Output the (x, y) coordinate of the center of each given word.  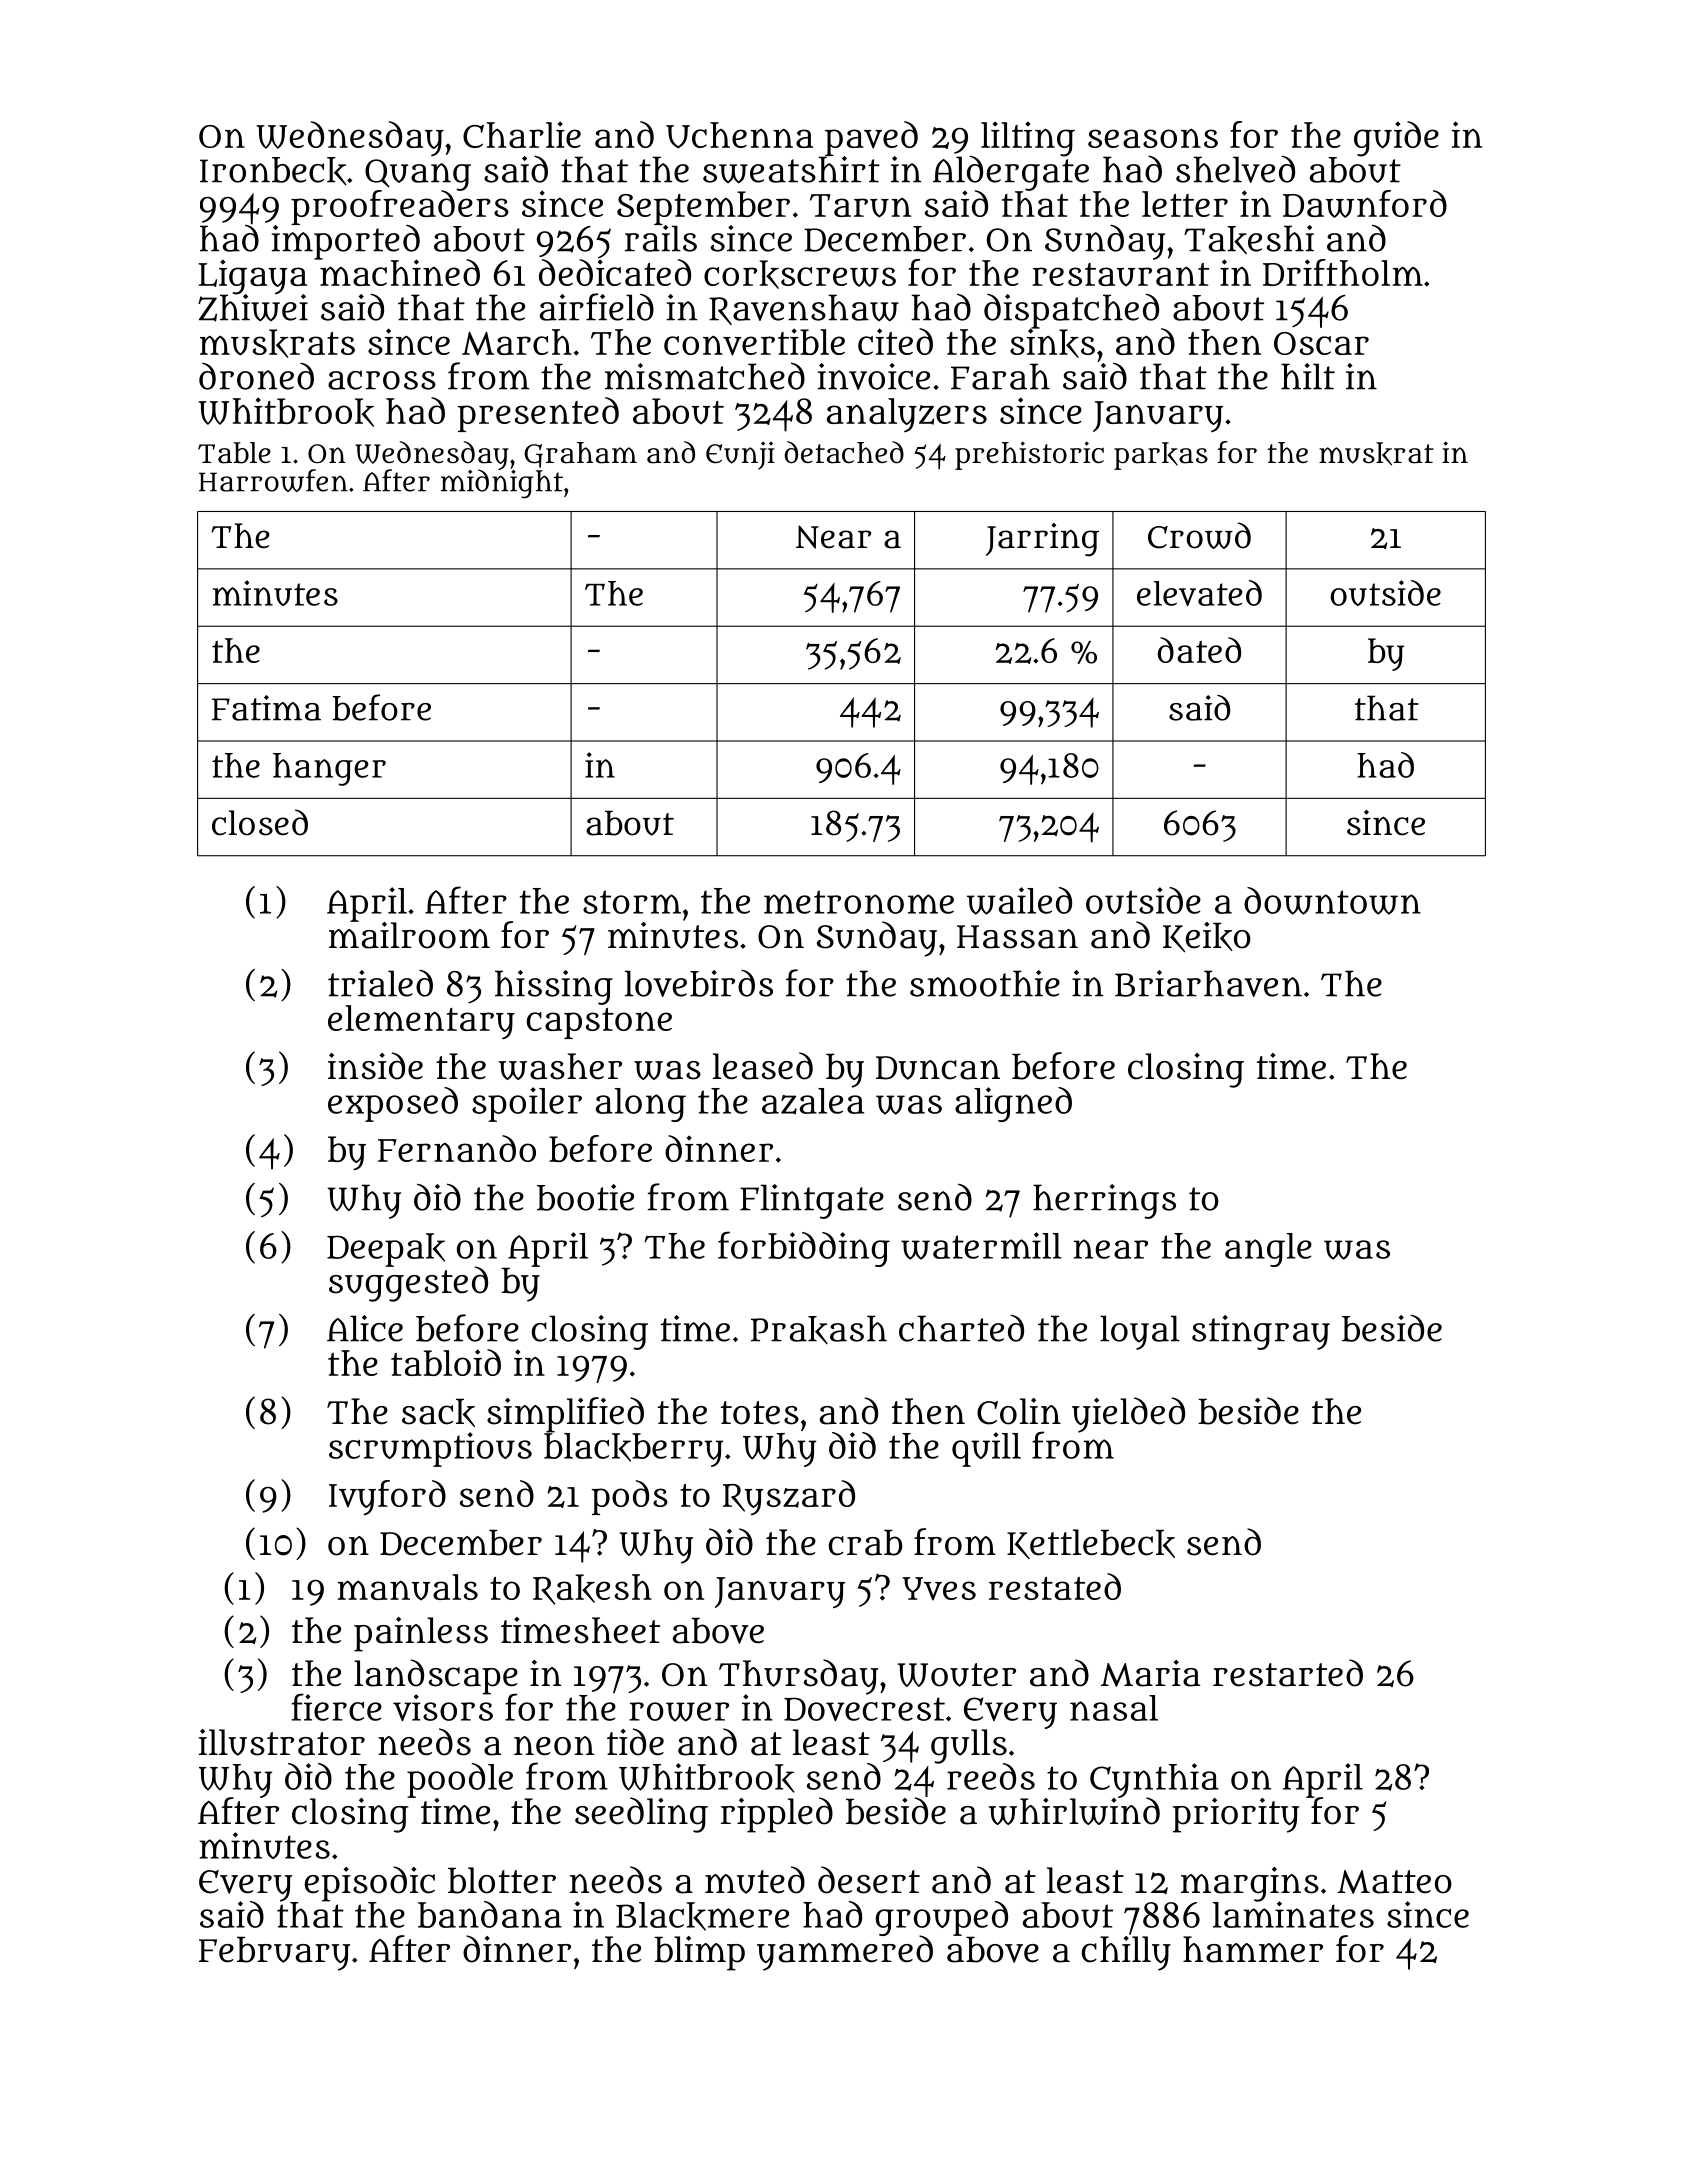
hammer (1253, 1949)
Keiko (1207, 937)
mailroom (409, 935)
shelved (1235, 169)
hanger (329, 769)
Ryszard (789, 1498)
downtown (1332, 901)
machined (399, 272)
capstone (599, 1023)
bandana (490, 1914)
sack (438, 1412)
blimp (699, 1953)
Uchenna (739, 135)
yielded (1128, 1415)
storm (632, 902)
